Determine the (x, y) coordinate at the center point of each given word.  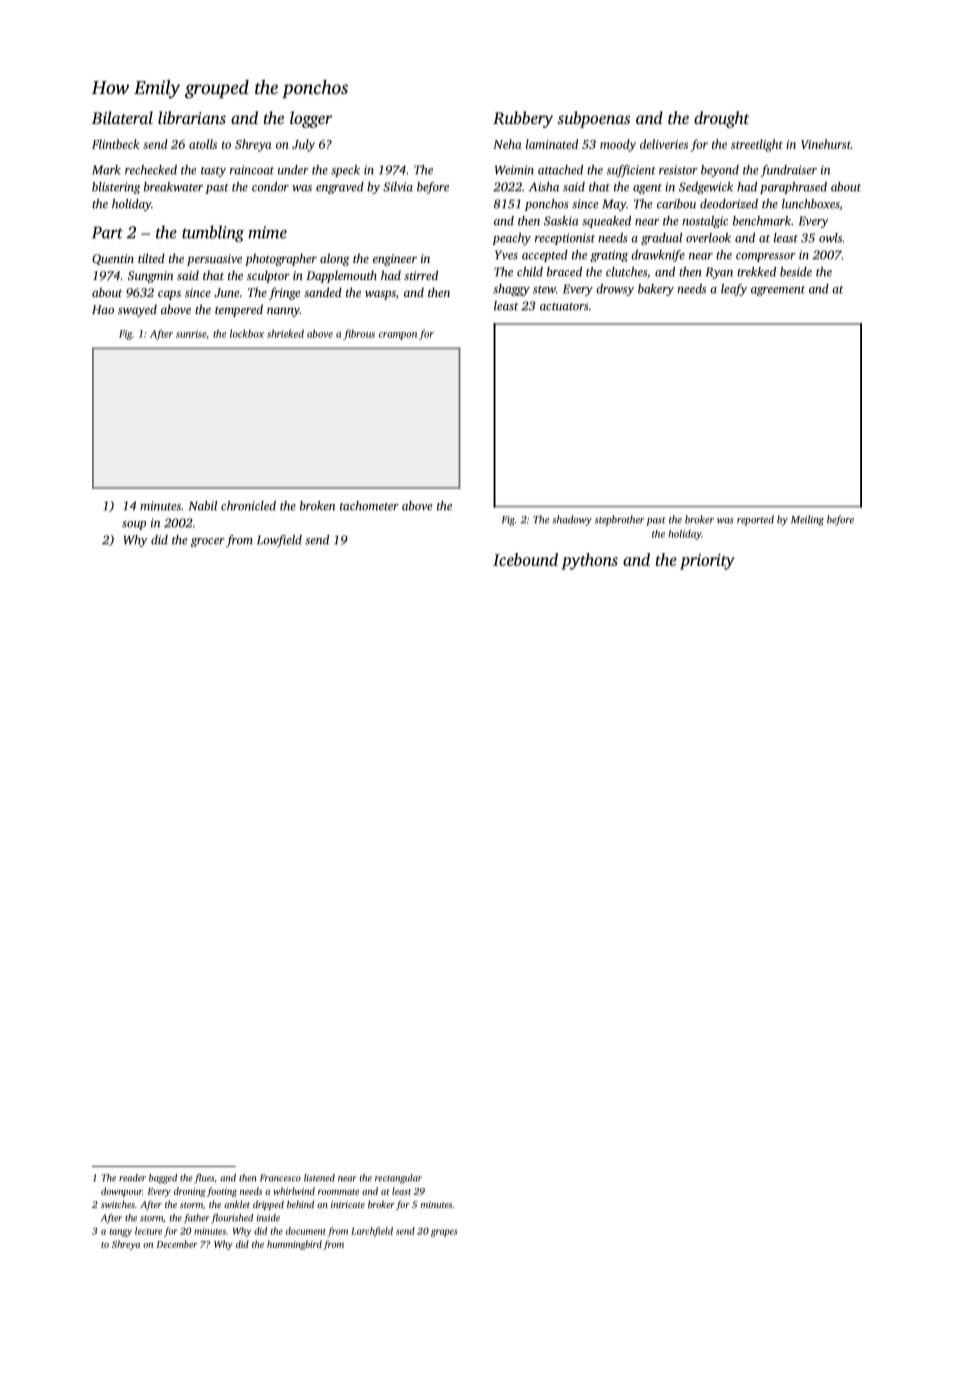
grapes (444, 1233)
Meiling (807, 520)
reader (132, 1178)
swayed (137, 310)
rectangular (398, 1179)
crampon (398, 336)
